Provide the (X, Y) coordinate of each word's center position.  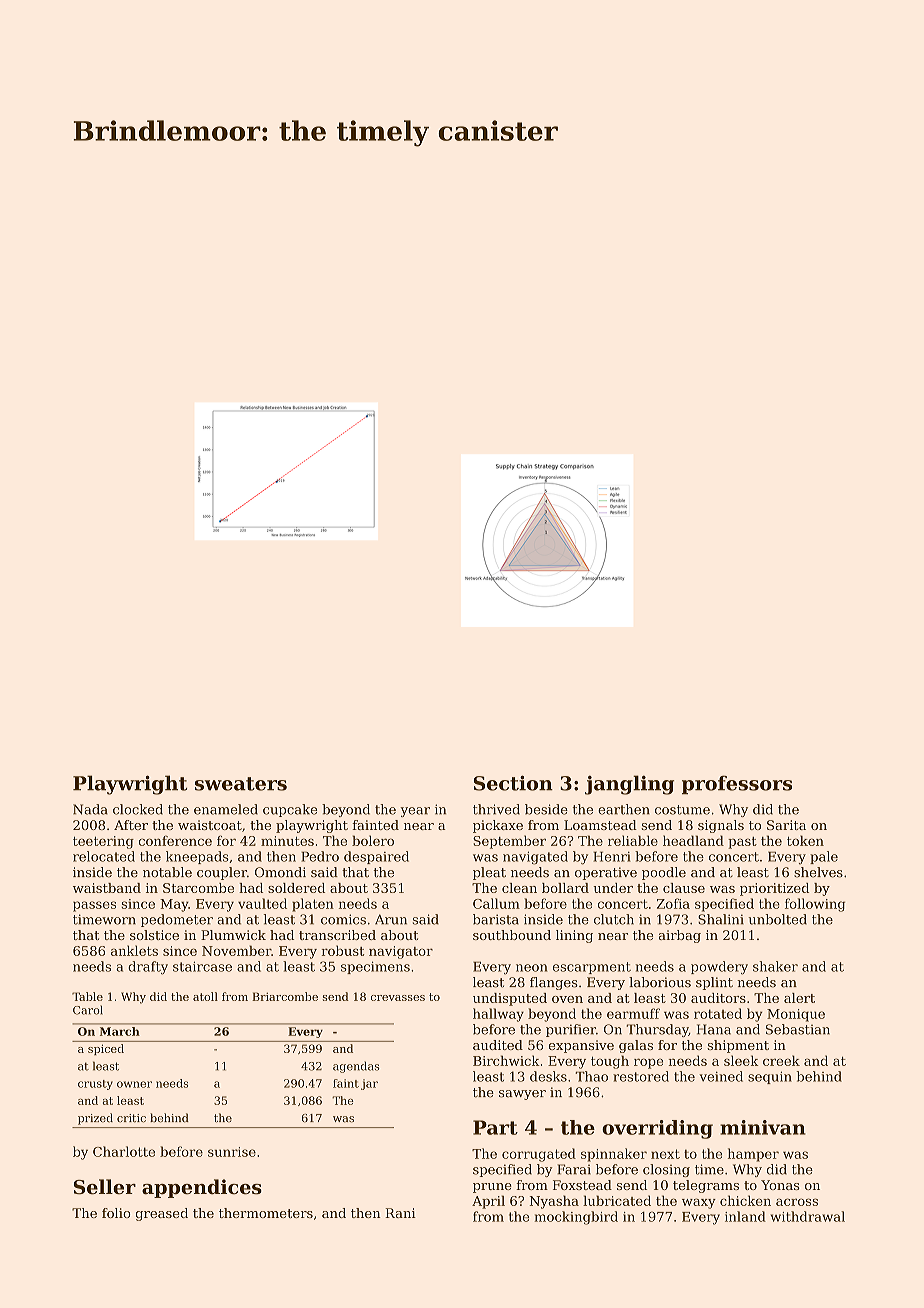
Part (495, 1127)
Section (513, 783)
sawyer (522, 1095)
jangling (629, 785)
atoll (205, 996)
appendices (202, 1188)
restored (641, 1076)
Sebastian (798, 1029)
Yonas (780, 1185)
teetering (103, 842)
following (815, 905)
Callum (496, 903)
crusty (95, 1085)
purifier (571, 1030)
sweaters (241, 784)
